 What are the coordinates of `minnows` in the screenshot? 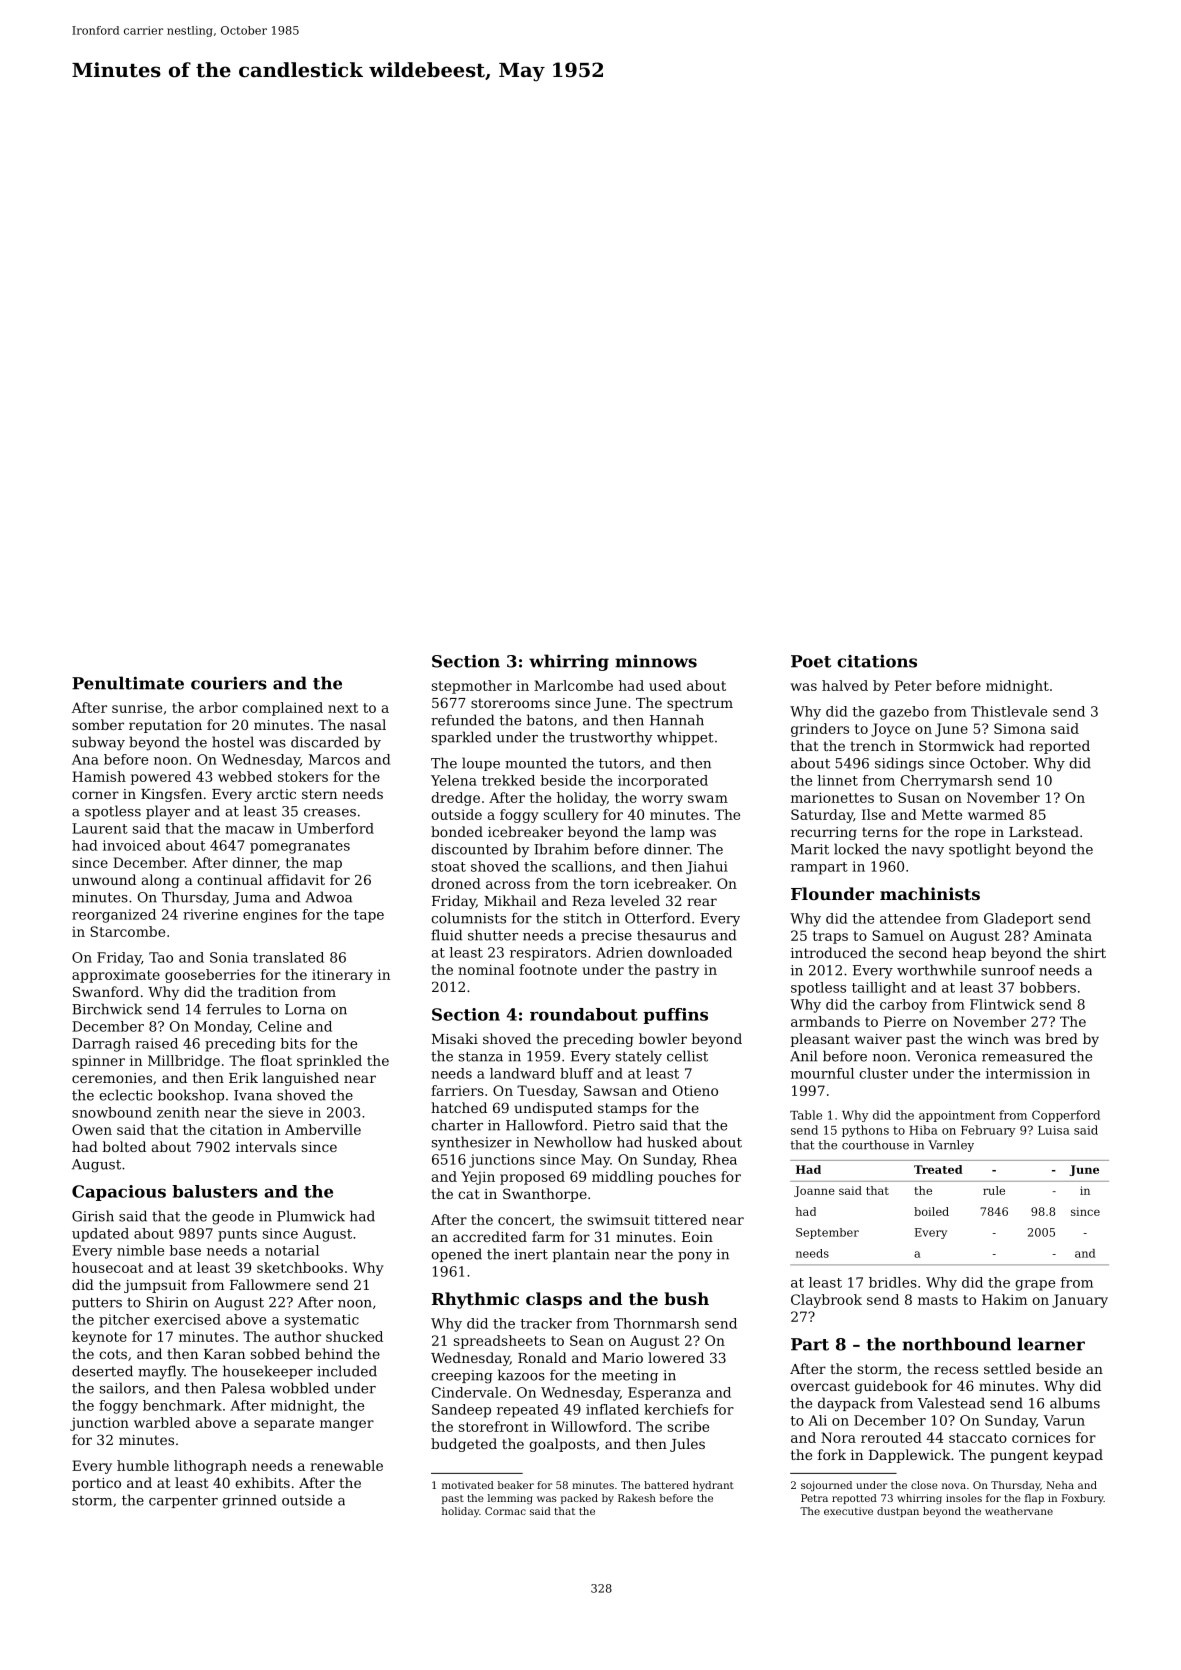 It's located at (656, 661).
